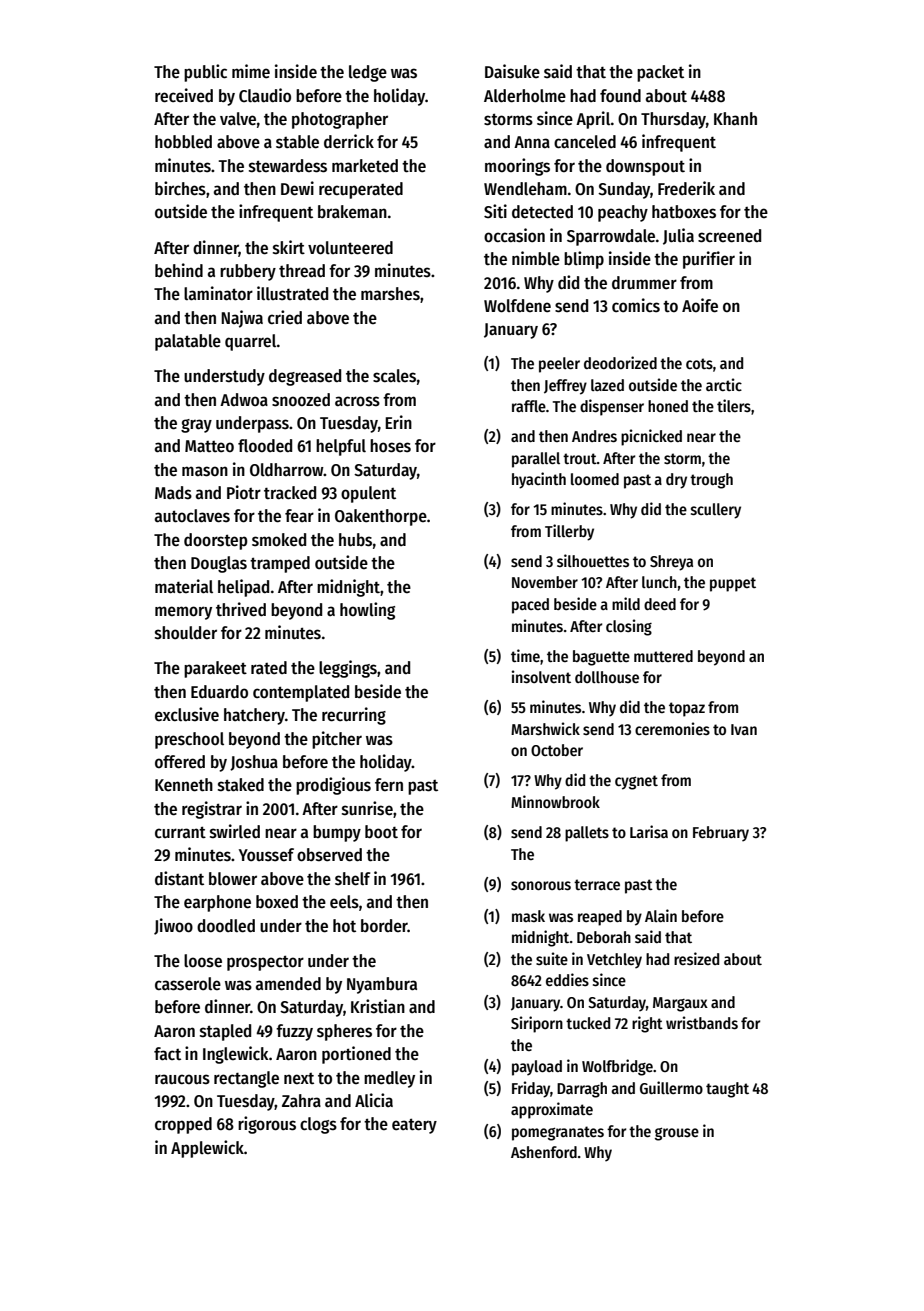  What do you see at coordinates (595, 479) in the screenshot?
I see `loomed` at bounding box center [595, 479].
